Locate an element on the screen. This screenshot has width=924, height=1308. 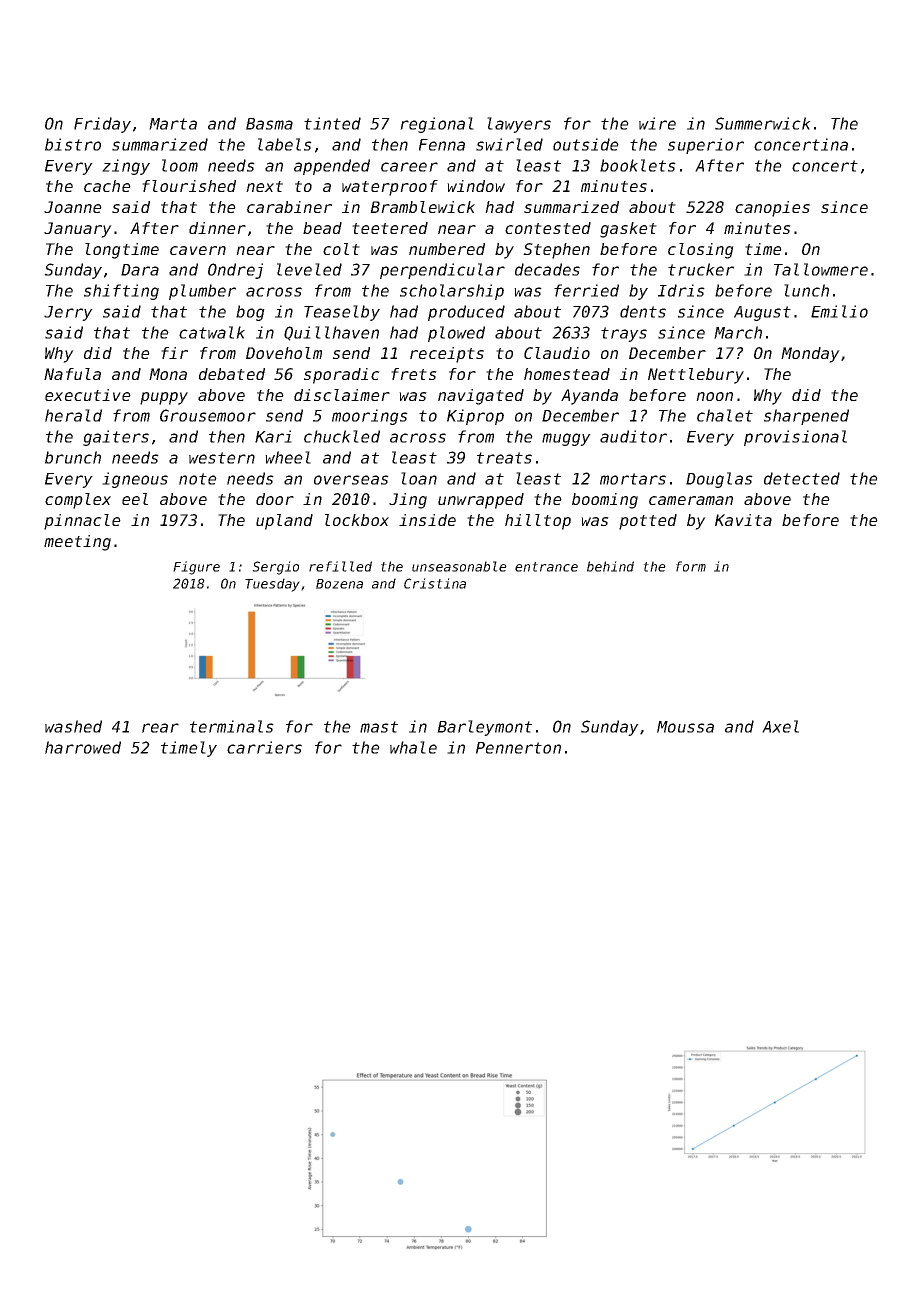
cavern is located at coordinates (198, 250).
